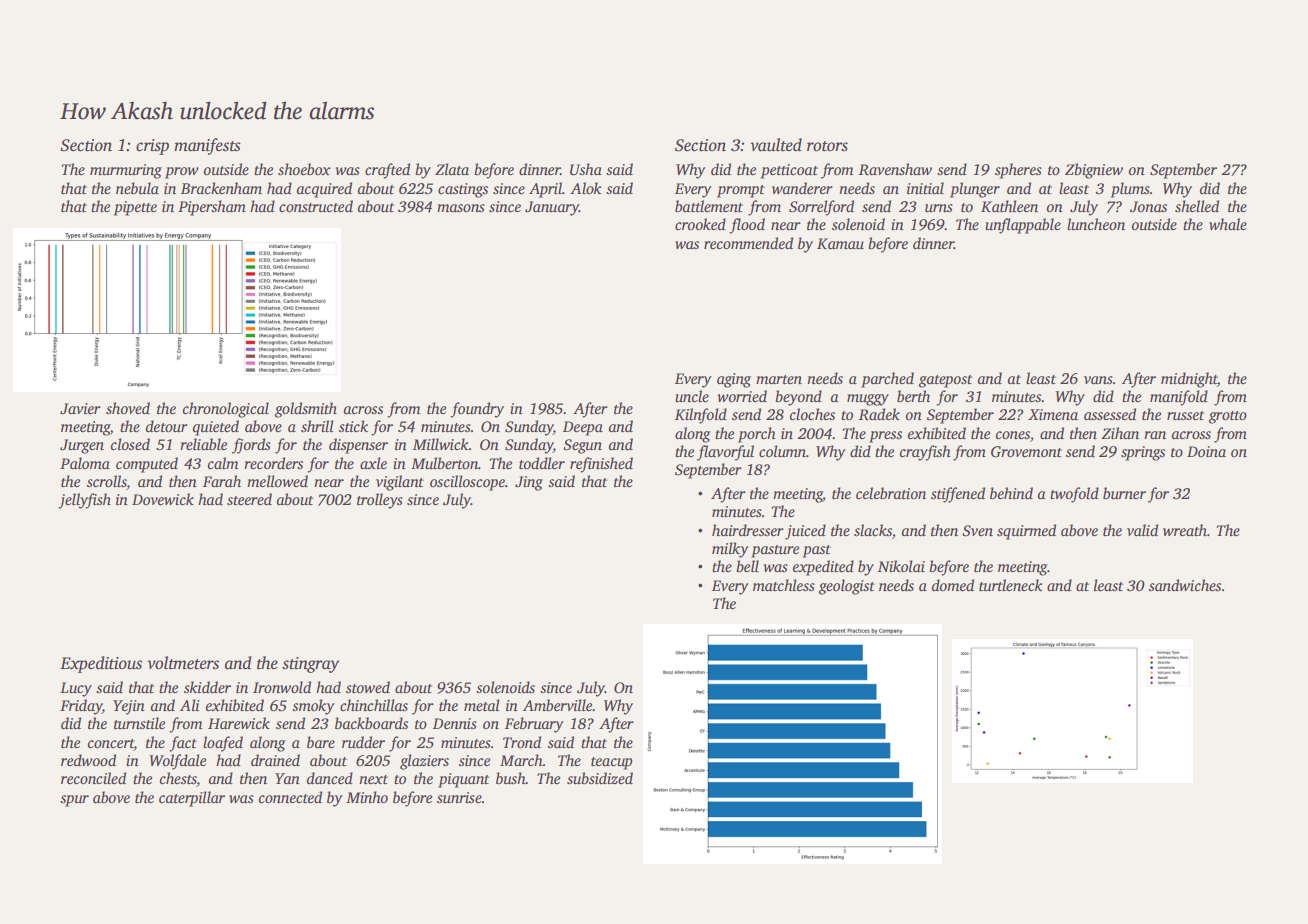  What do you see at coordinates (805, 532) in the screenshot?
I see `juiced` at bounding box center [805, 532].
